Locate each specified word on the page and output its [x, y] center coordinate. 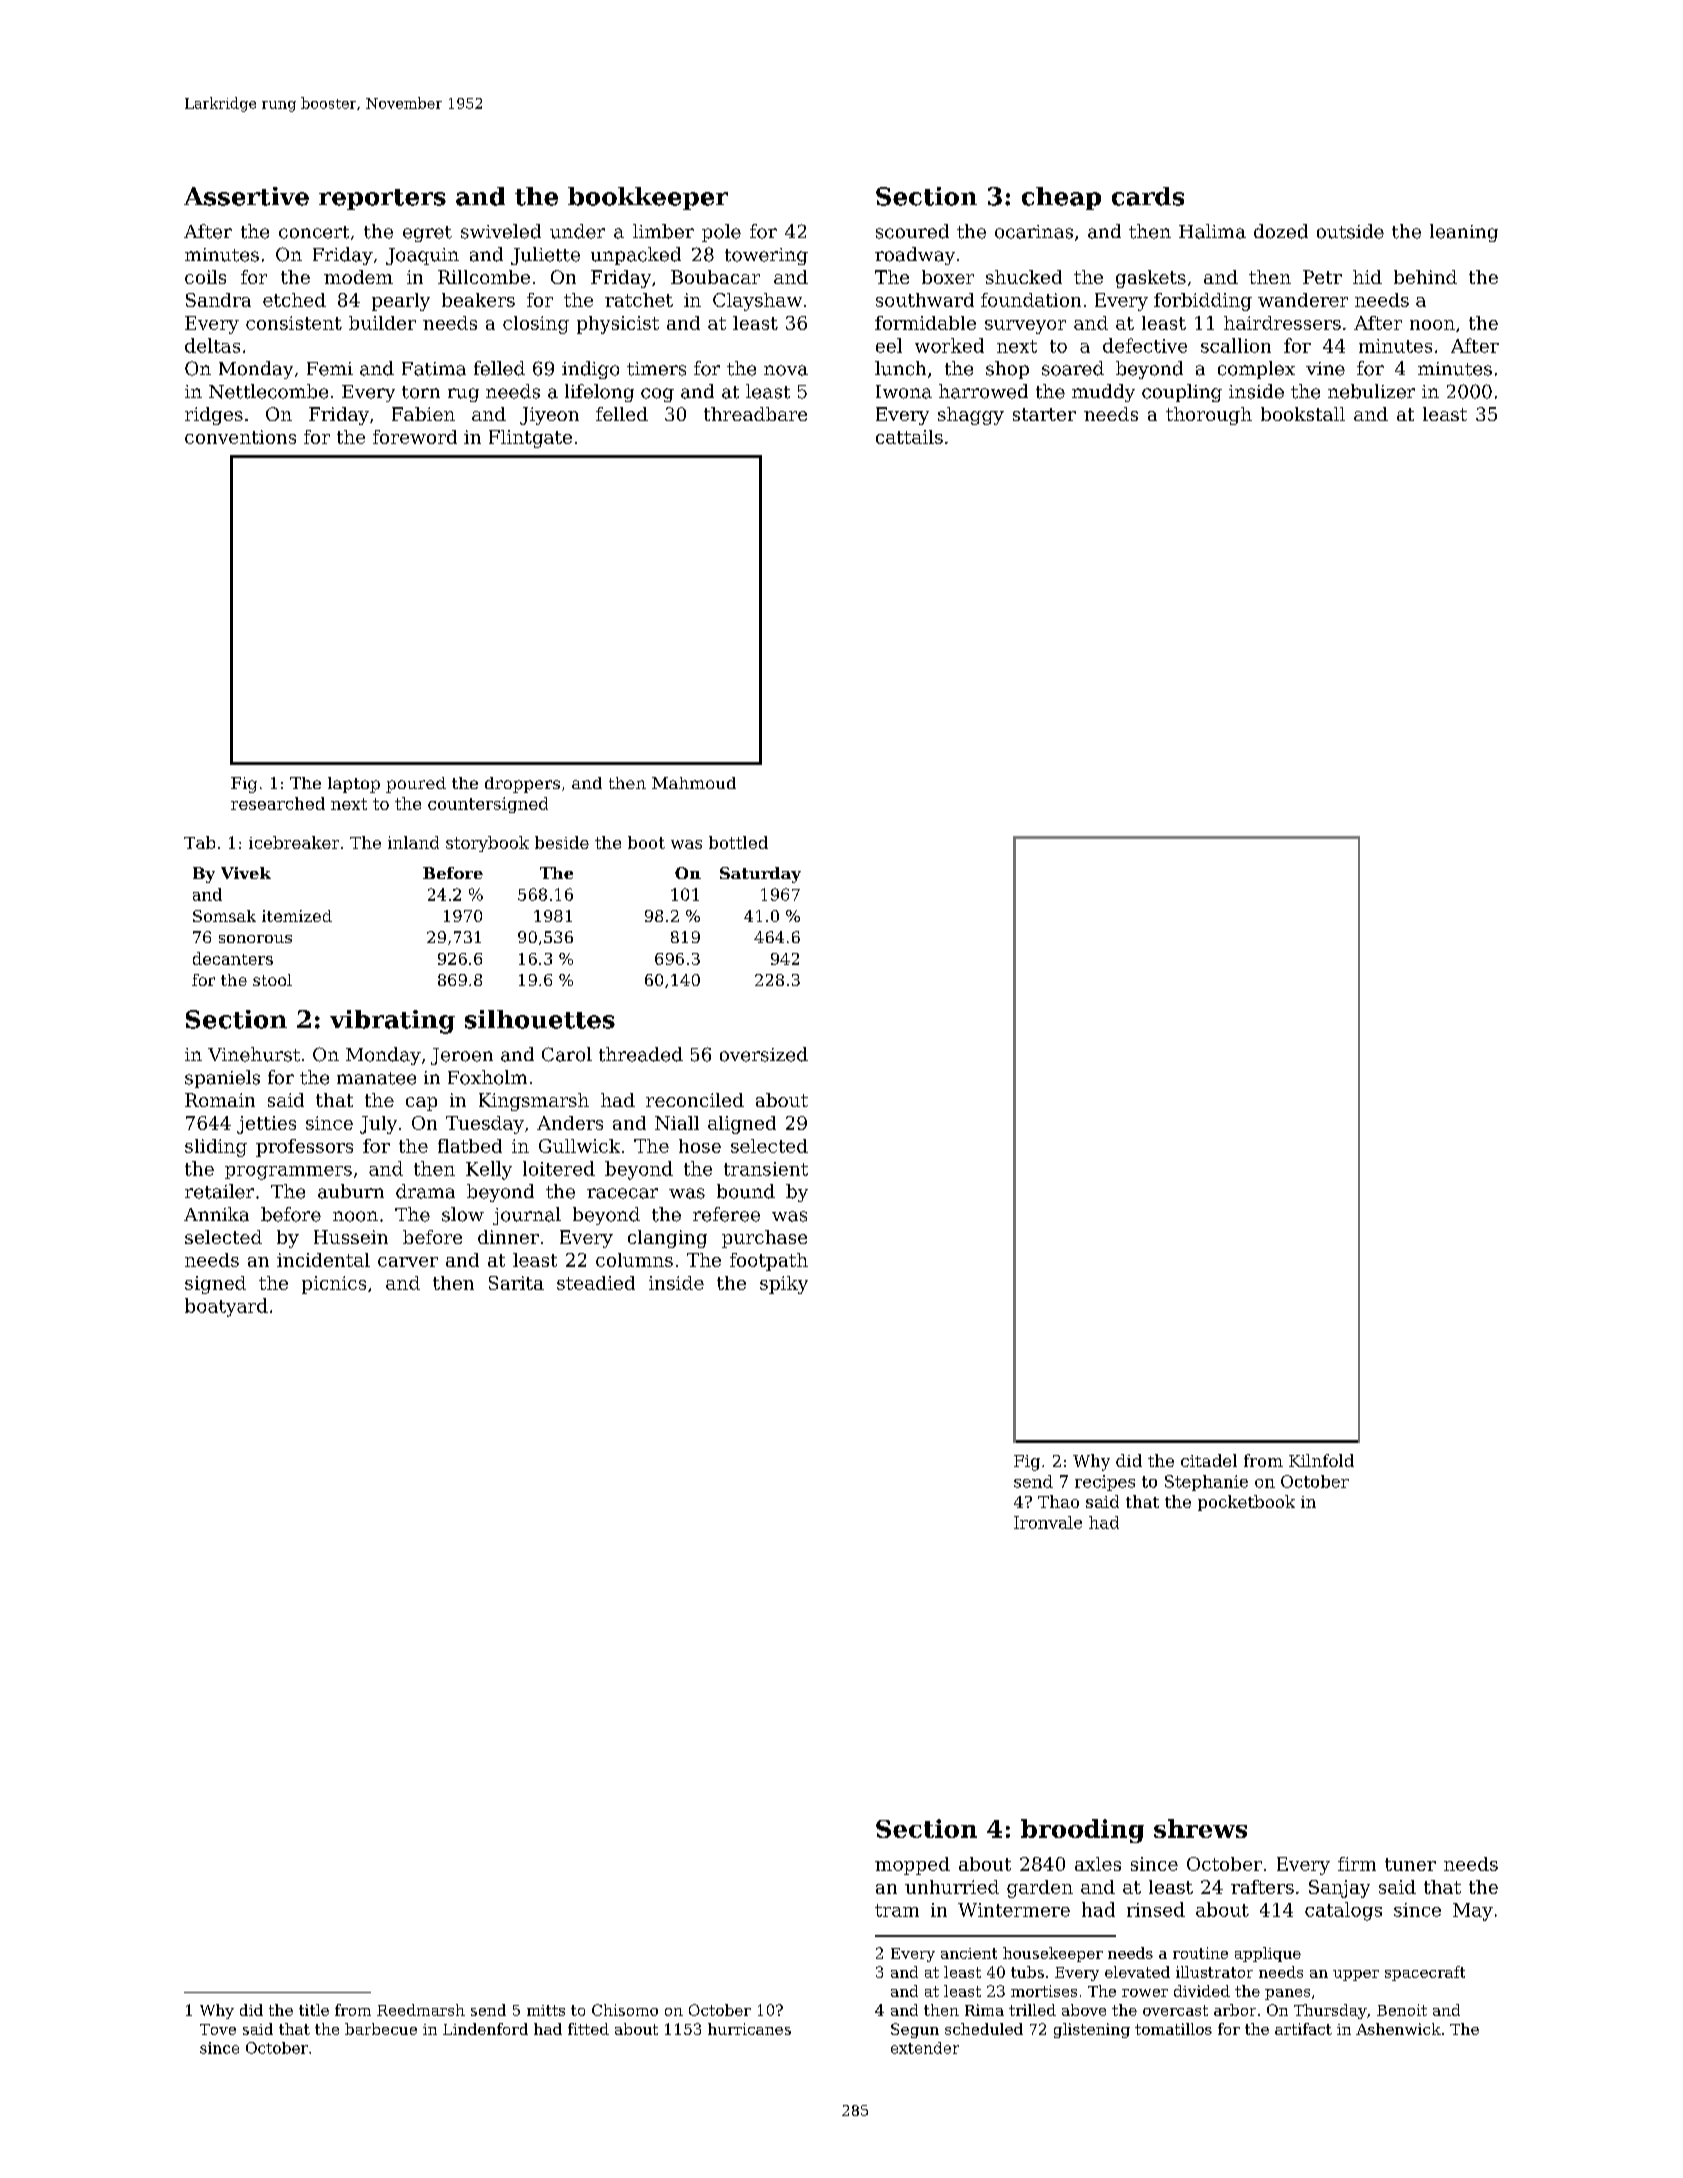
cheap [1061, 198]
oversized [764, 1054]
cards [1148, 196]
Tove [218, 2029]
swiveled [501, 231]
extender [925, 2048]
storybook [487, 844]
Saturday [760, 875]
